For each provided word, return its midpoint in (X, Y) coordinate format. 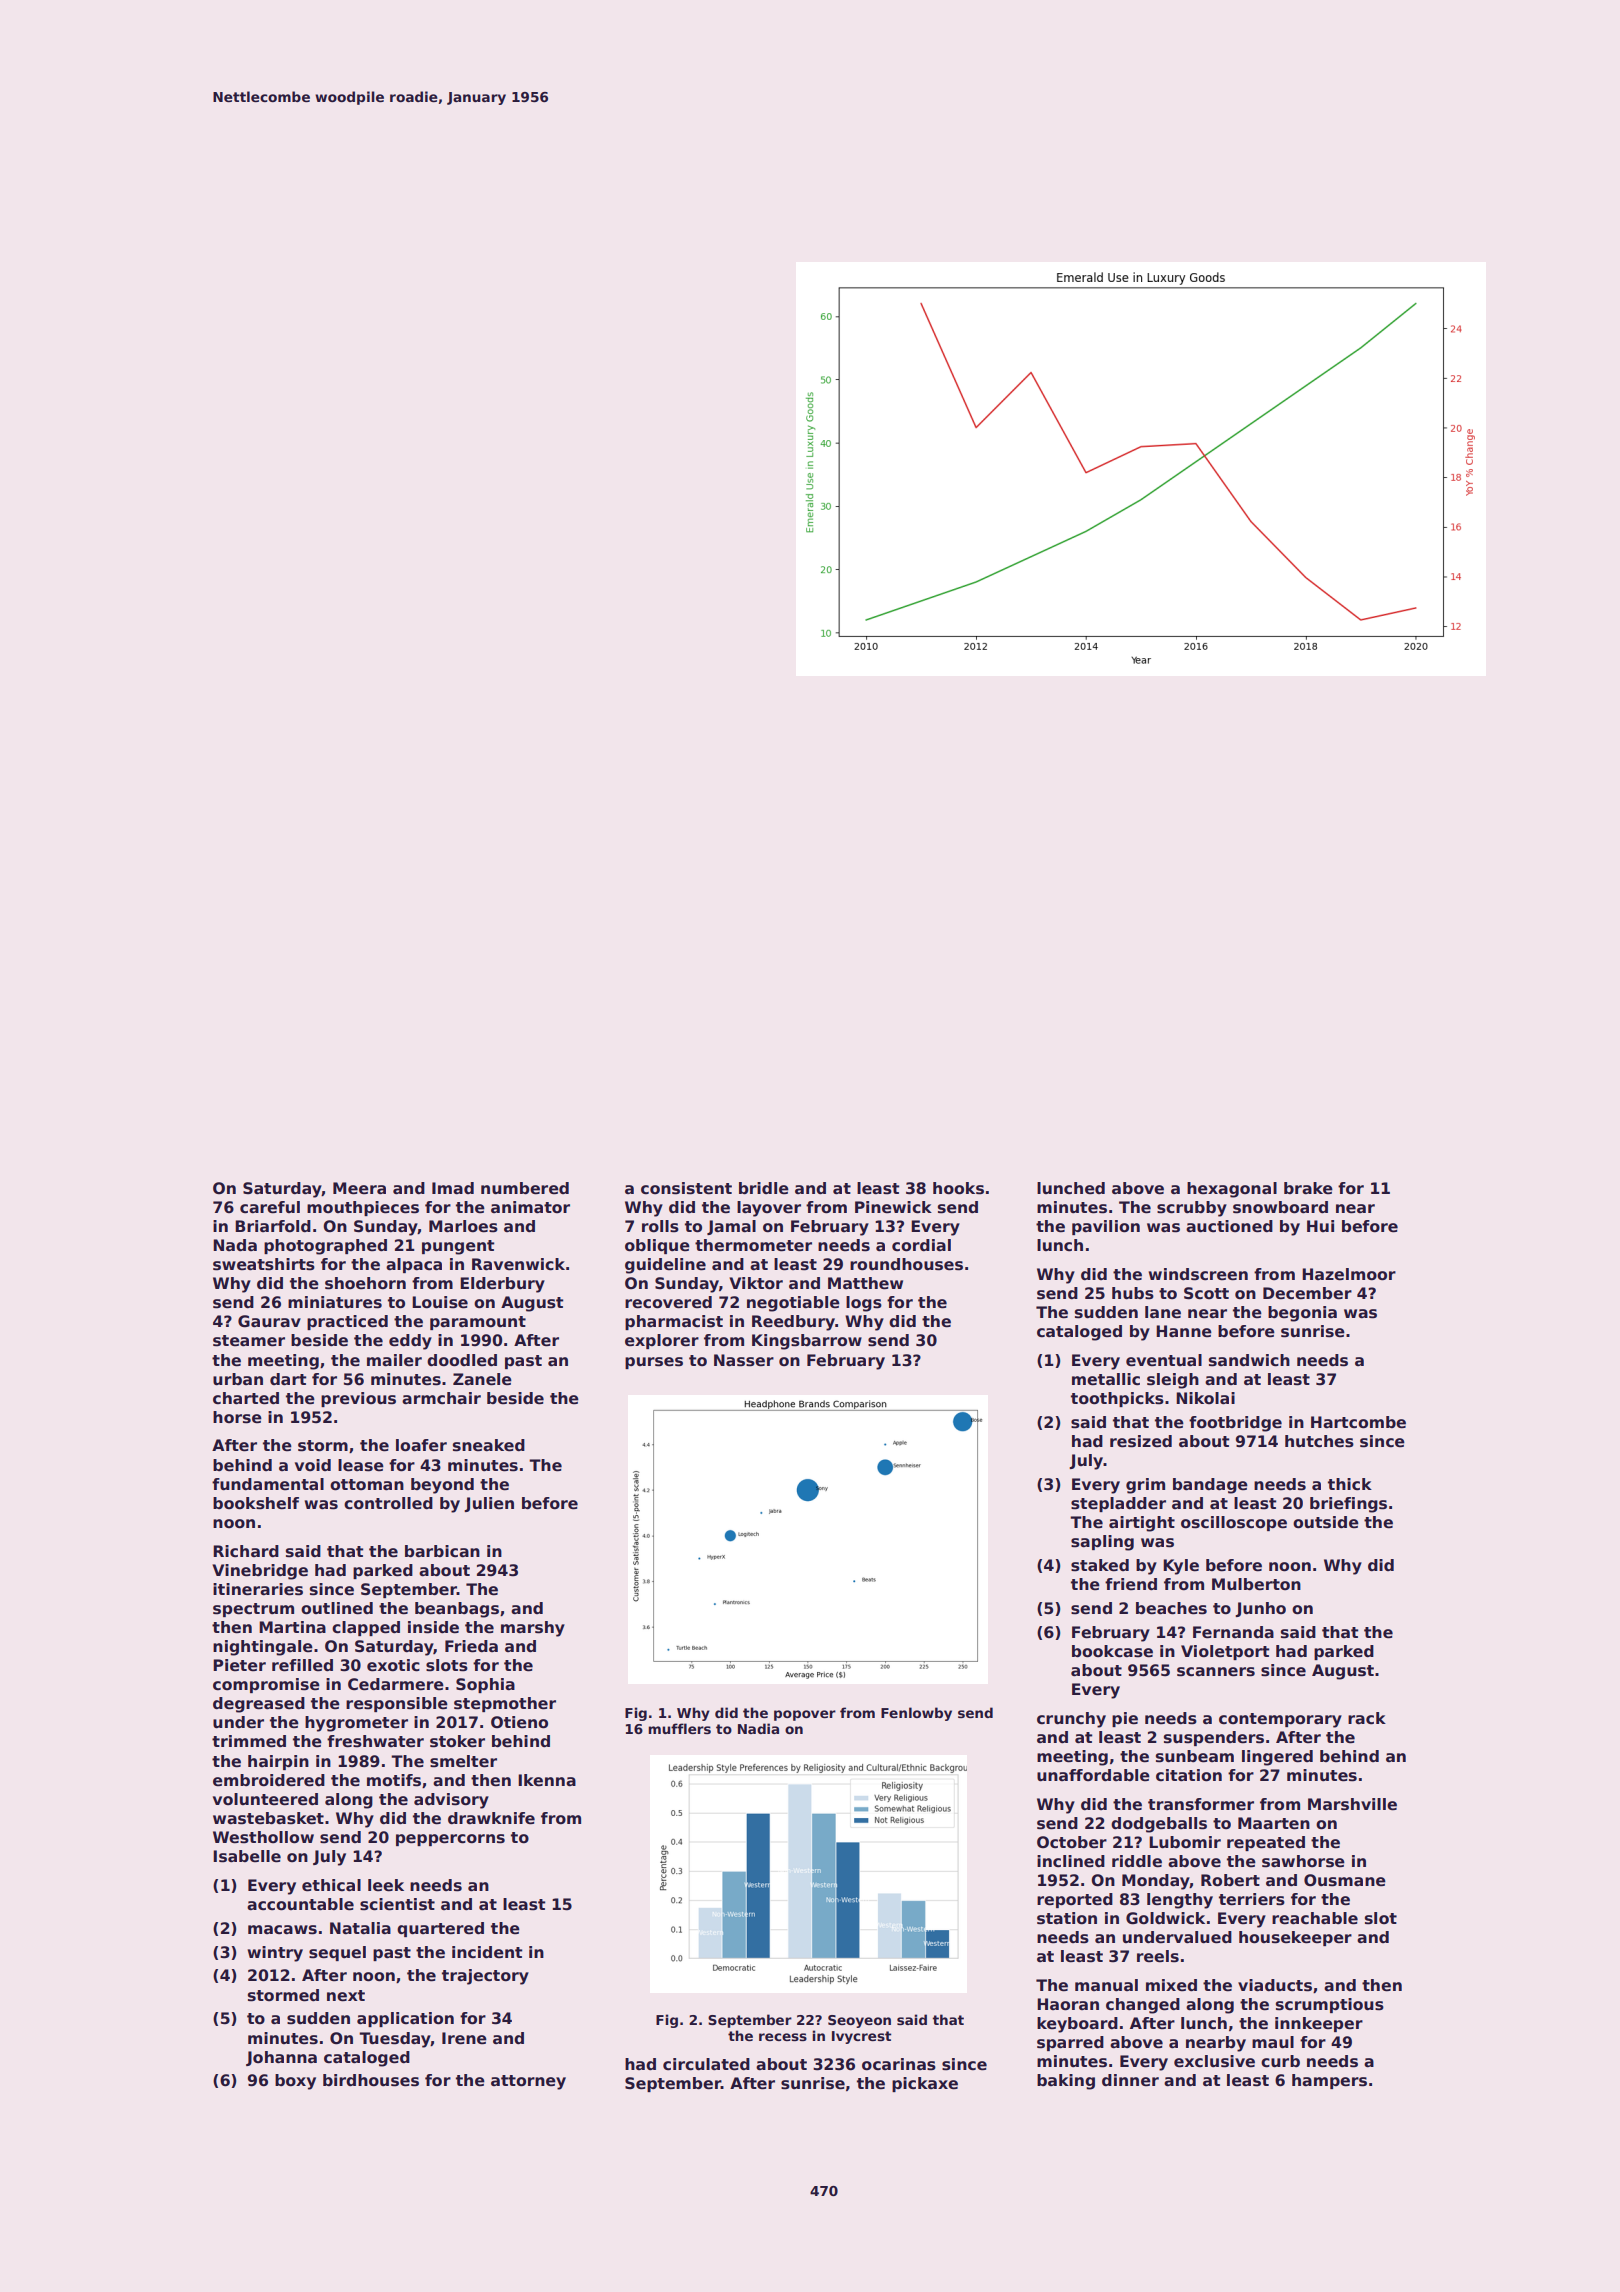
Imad (453, 1188)
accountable (300, 1904)
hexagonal (1232, 1190)
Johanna (281, 2058)
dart (288, 1379)
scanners (1216, 1672)
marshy (533, 1629)
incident (487, 1952)
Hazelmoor (1349, 1274)
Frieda (471, 1646)
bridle (764, 1188)
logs (864, 1304)
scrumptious (1330, 2005)
